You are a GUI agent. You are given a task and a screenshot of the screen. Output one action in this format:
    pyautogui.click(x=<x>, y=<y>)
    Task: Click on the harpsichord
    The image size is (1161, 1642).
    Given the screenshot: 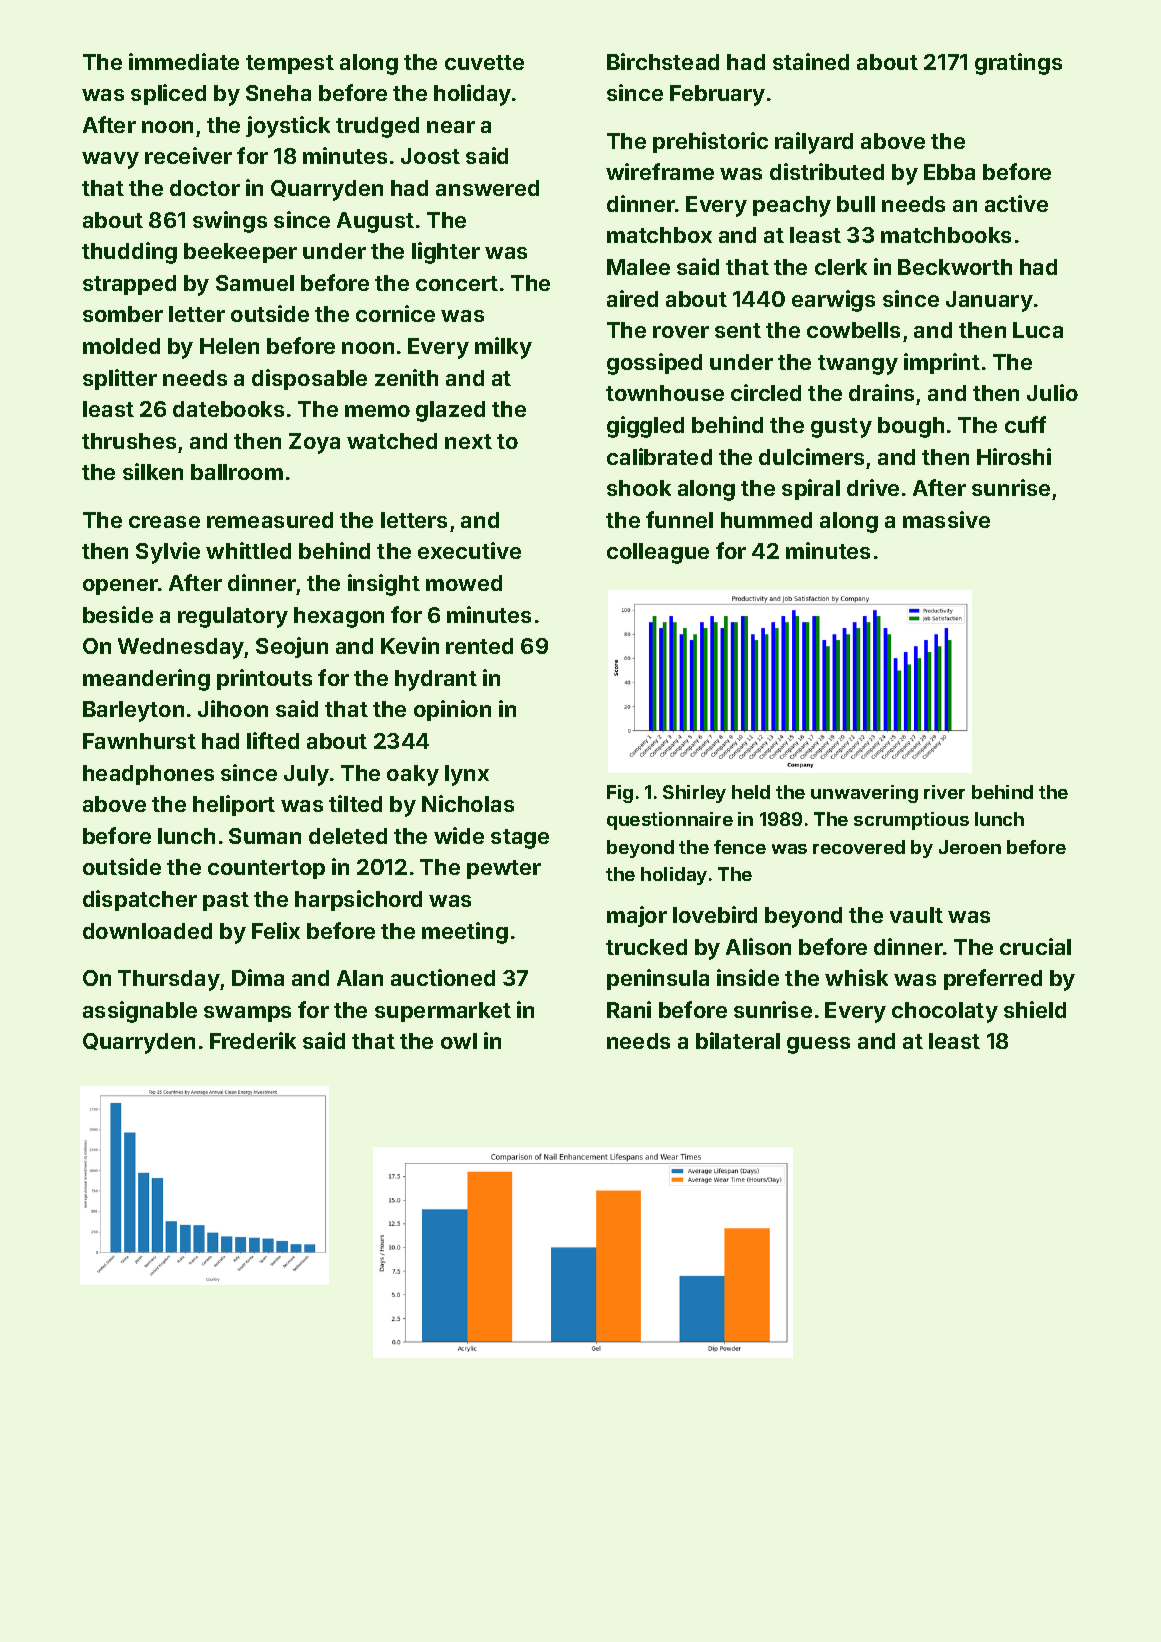 What is the action you would take?
    pyautogui.click(x=358, y=900)
